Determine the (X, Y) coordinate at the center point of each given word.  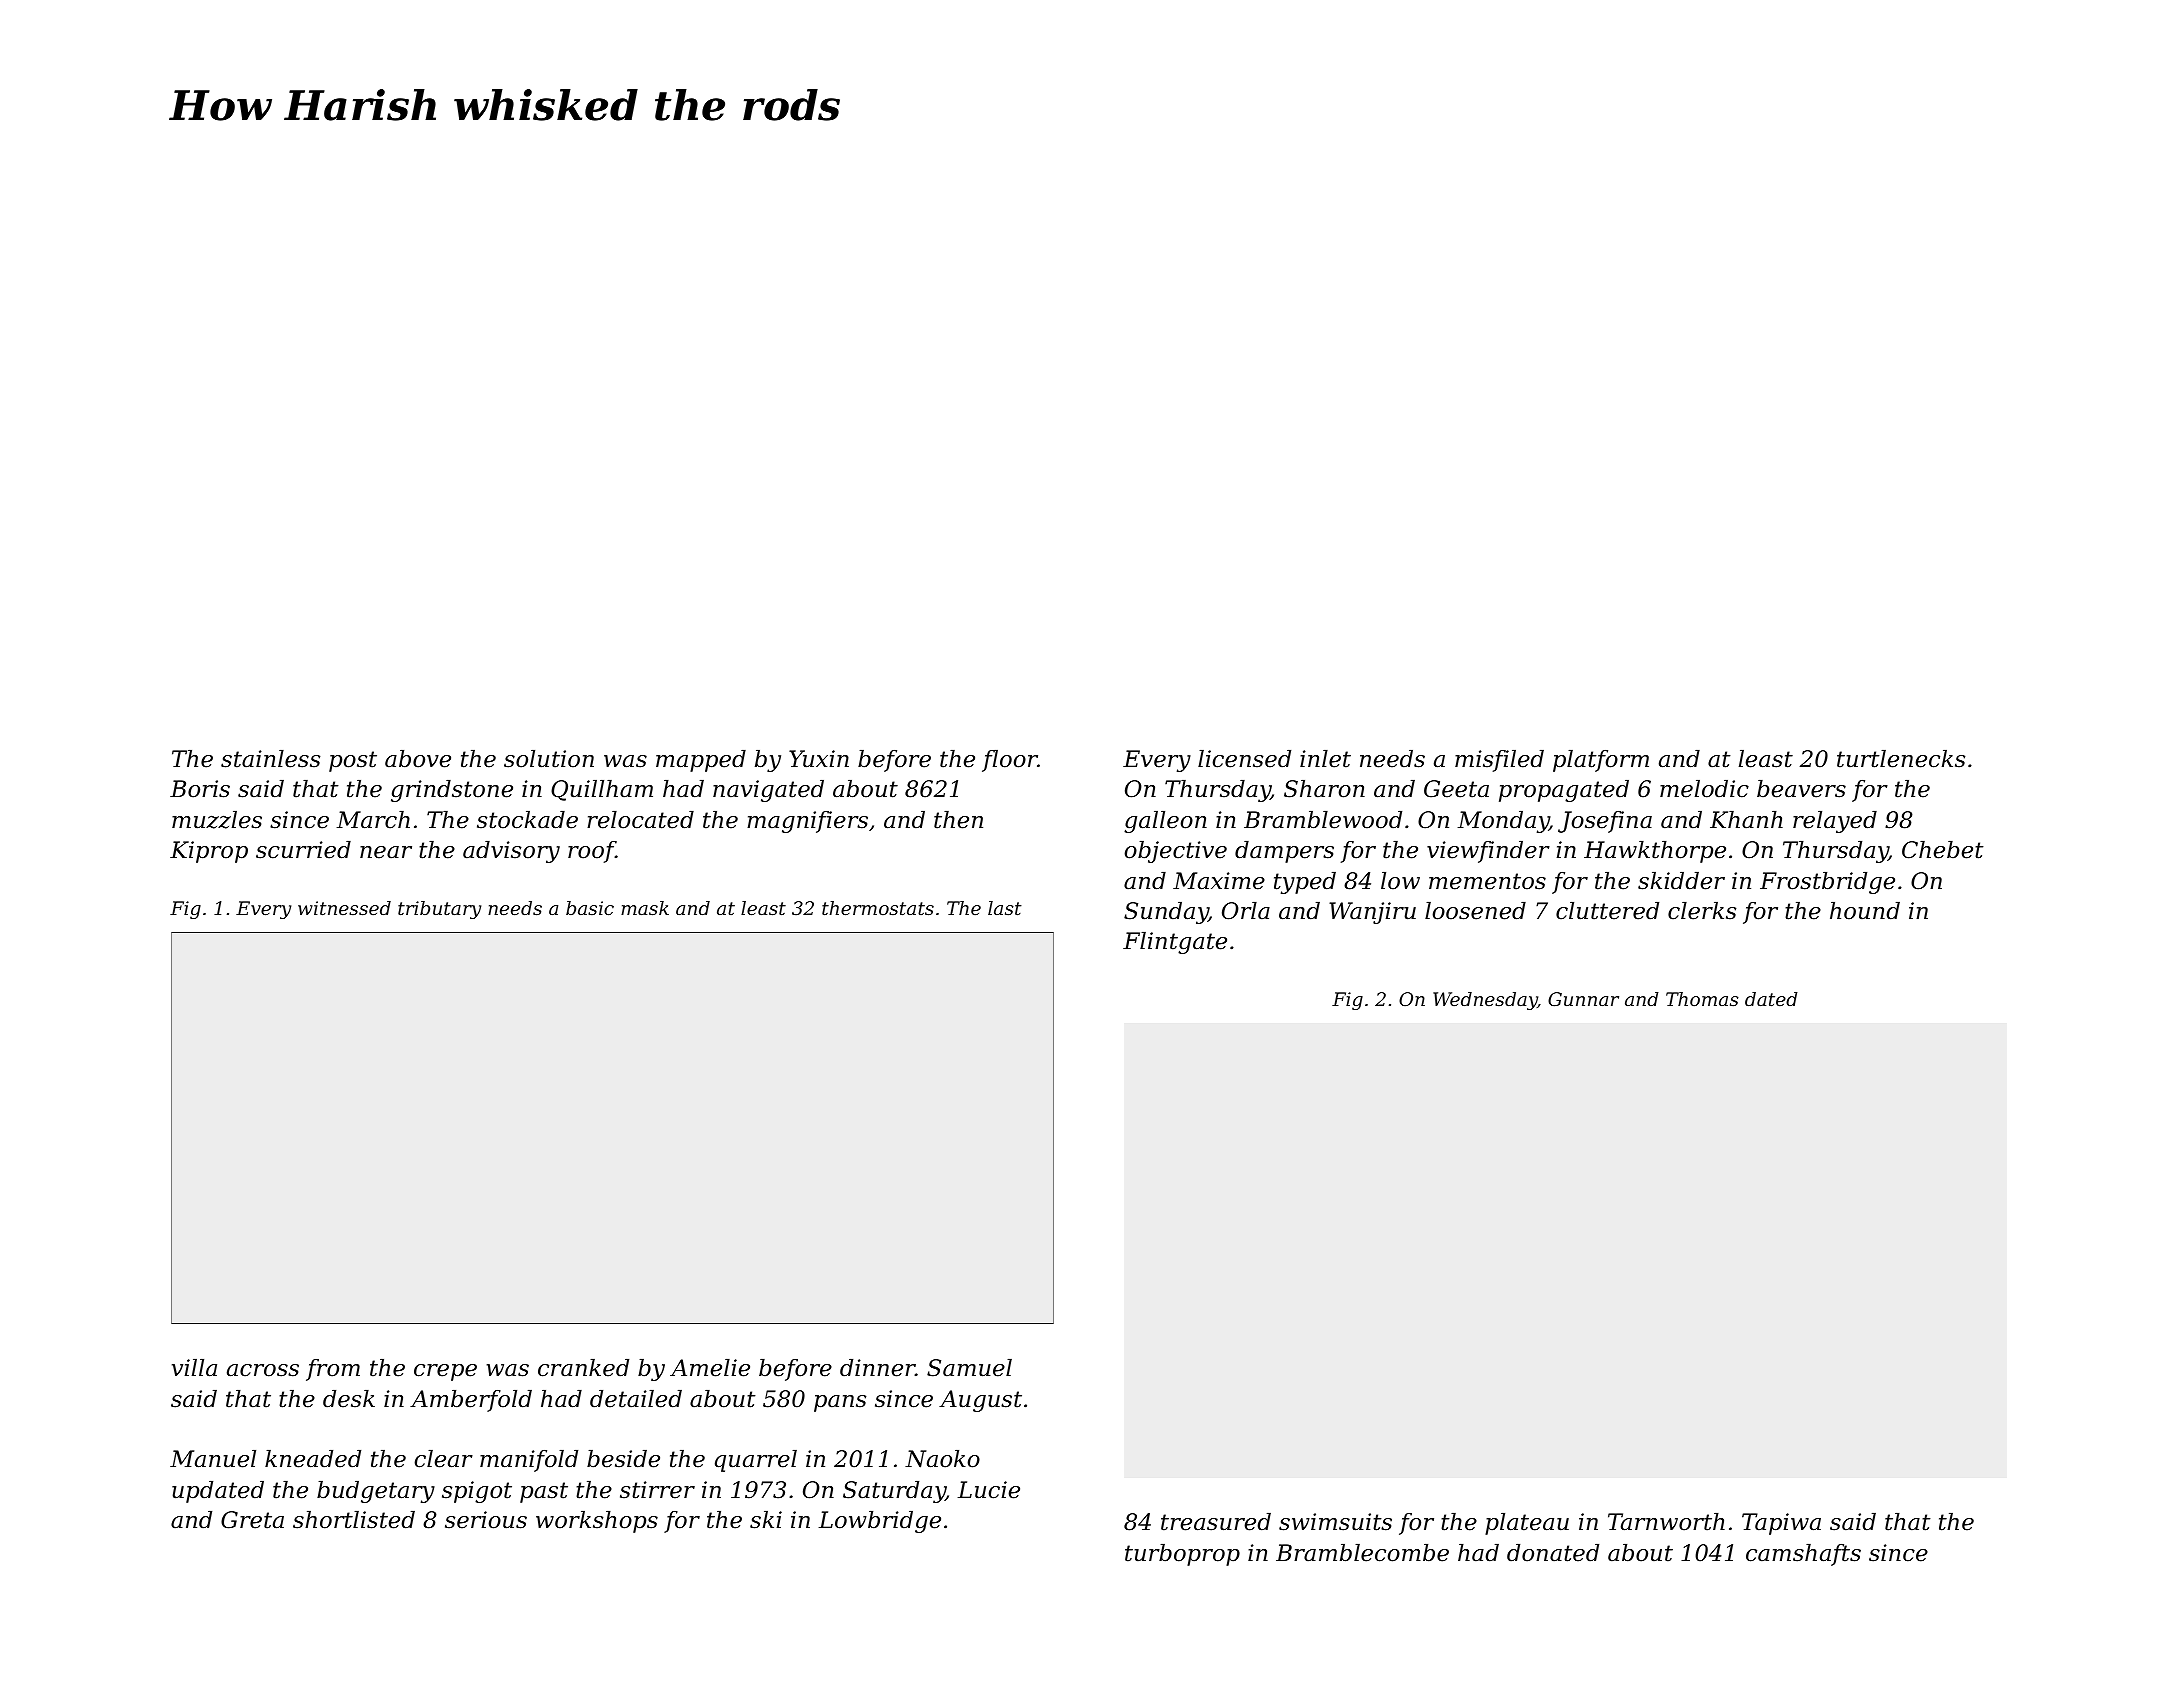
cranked (583, 1368)
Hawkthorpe (1655, 852)
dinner (877, 1368)
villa (194, 1368)
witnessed (344, 908)
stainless (270, 759)
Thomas (1702, 999)
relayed (1835, 822)
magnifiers (807, 822)
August (980, 1401)
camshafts (1803, 1555)
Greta (252, 1520)
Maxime (1219, 881)
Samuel (969, 1368)
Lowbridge (879, 1522)
